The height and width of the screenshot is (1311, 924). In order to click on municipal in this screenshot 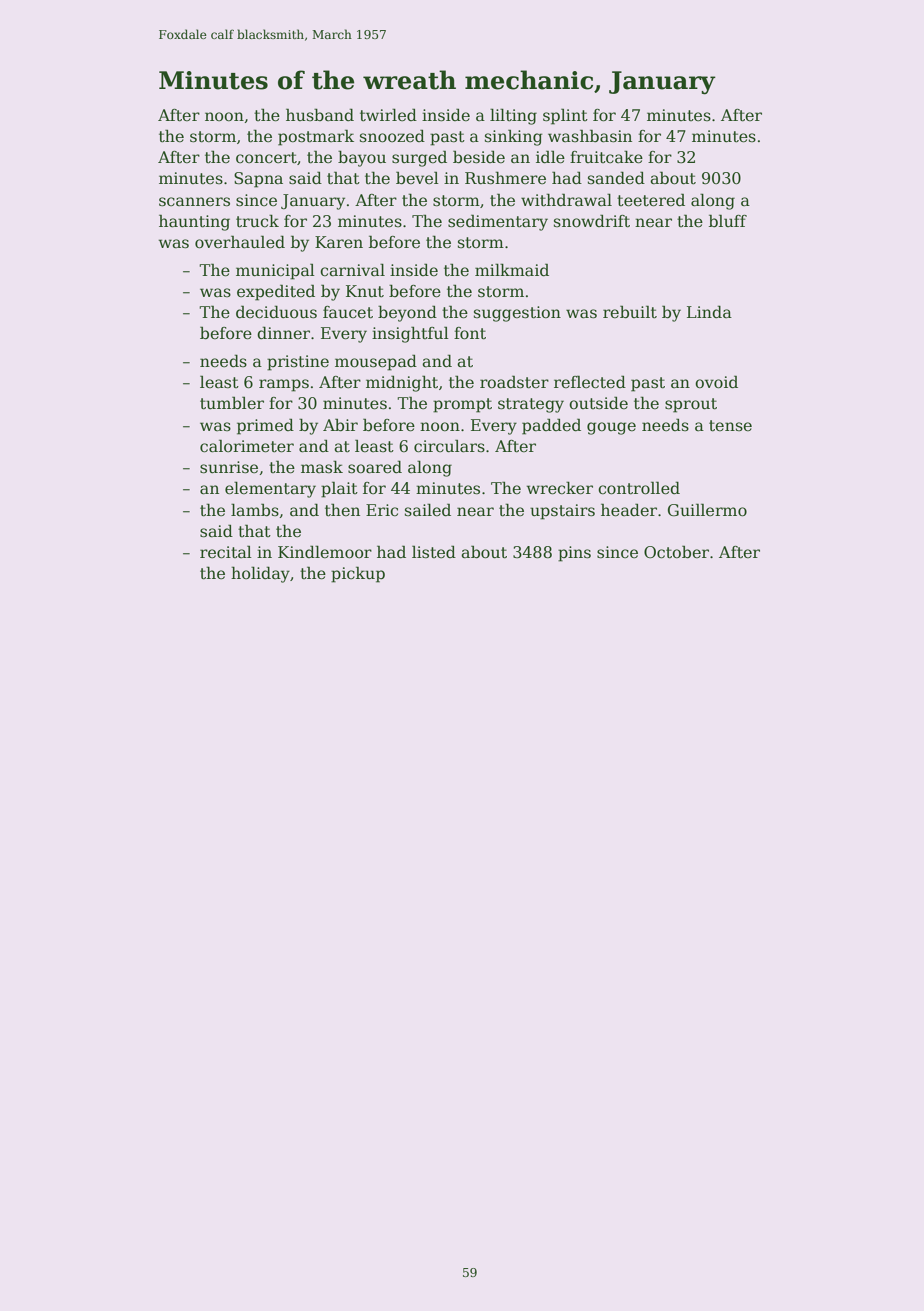, I will do `click(275, 271)`.
